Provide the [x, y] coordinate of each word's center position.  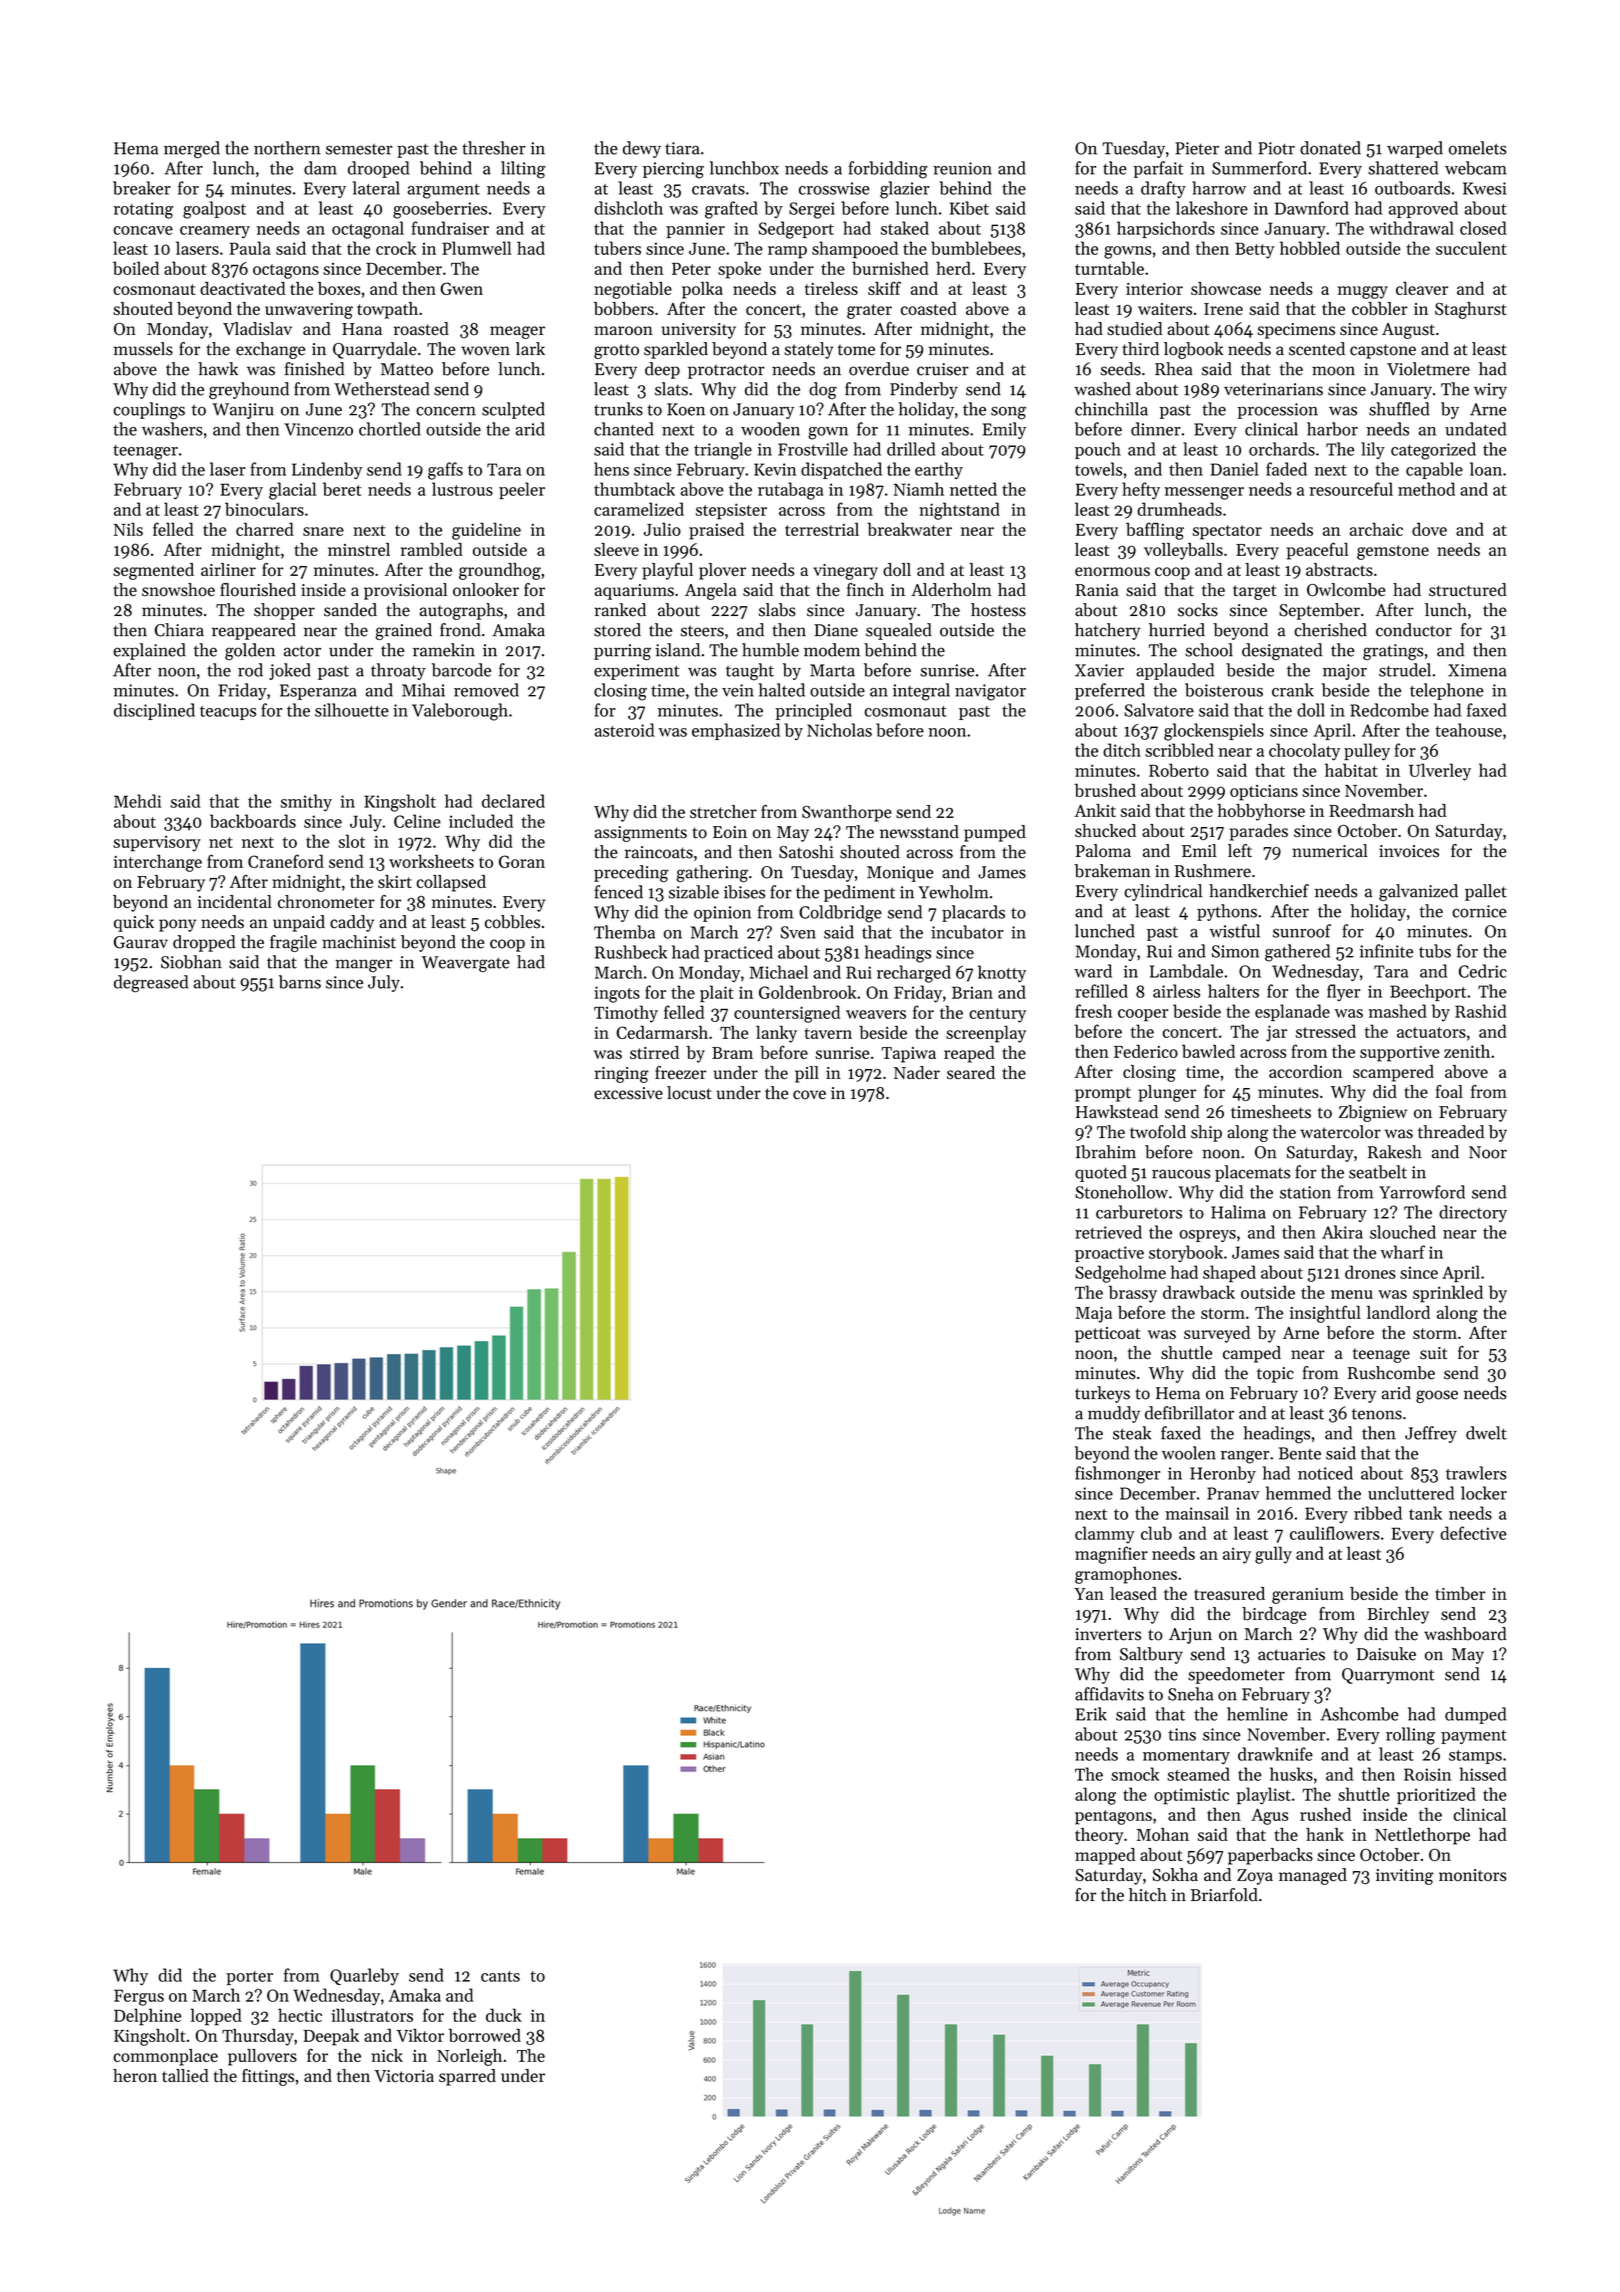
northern [287, 148]
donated [1330, 148]
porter [249, 1978]
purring [622, 652]
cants [500, 1976]
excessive [628, 1093]
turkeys [1102, 1394]
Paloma [1103, 851]
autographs [461, 611]
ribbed [1378, 1513]
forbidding [888, 170]
